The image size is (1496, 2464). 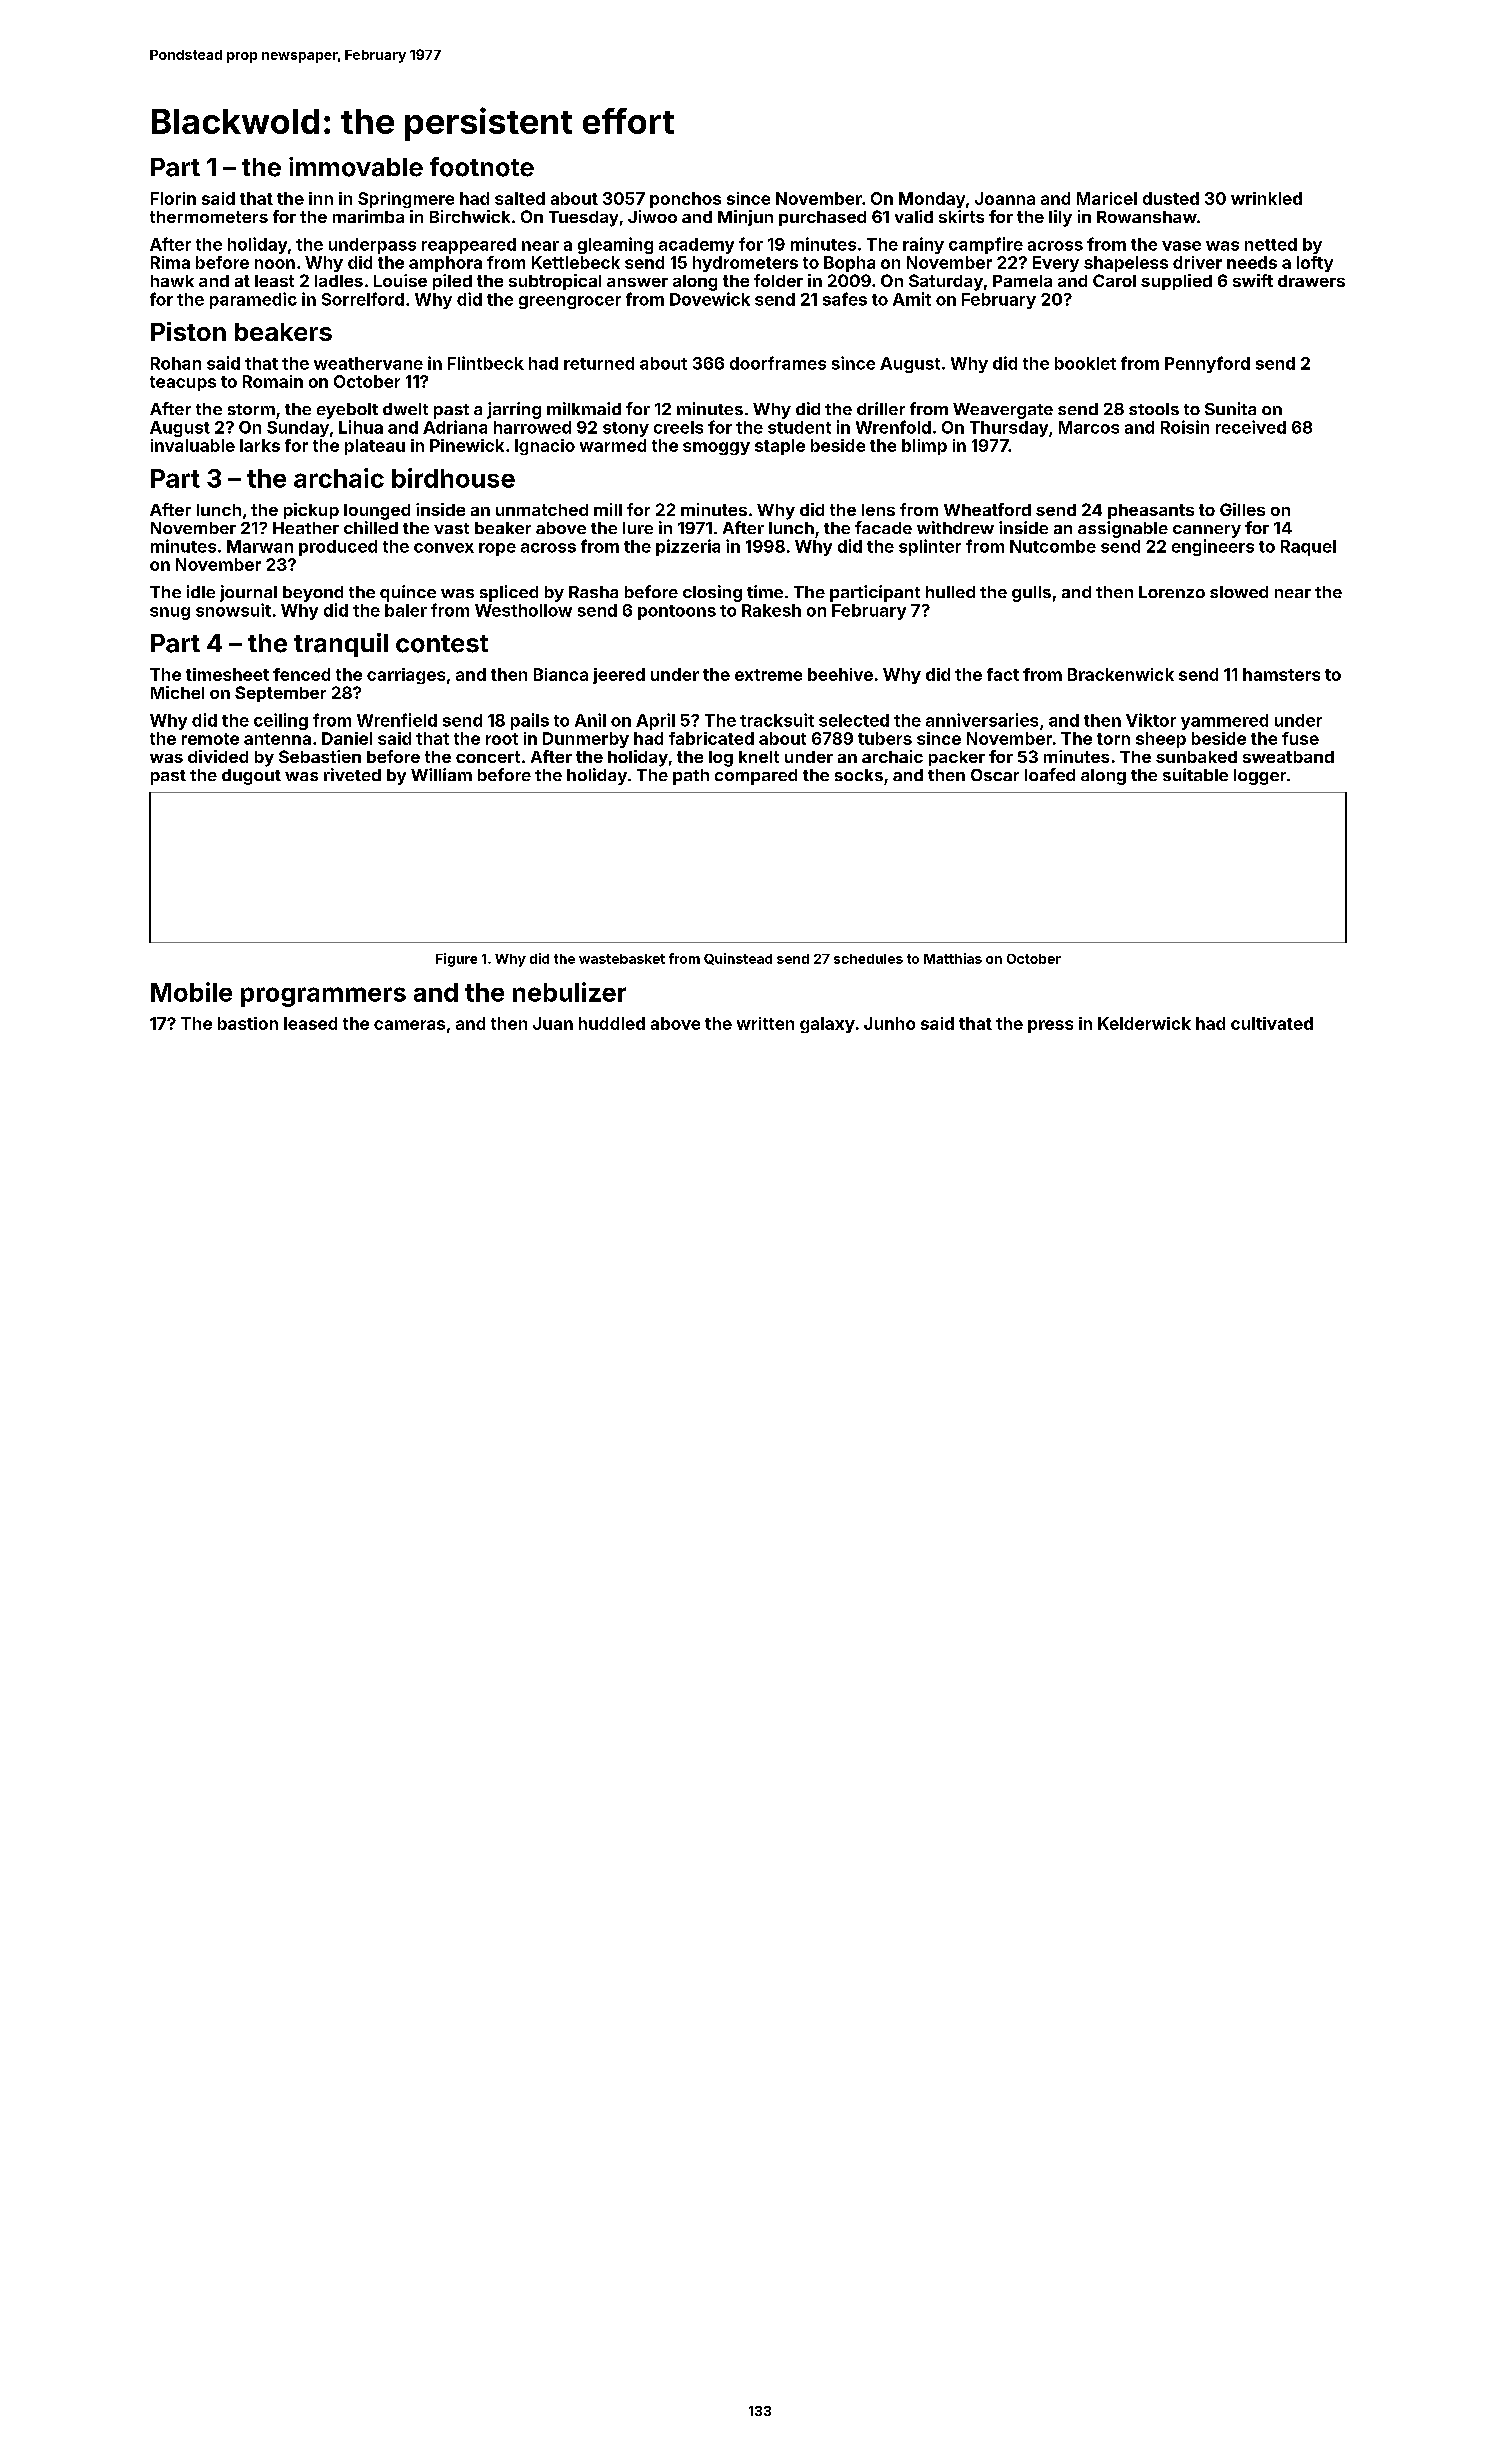 What do you see at coordinates (778, 363) in the image?
I see `doorframes` at bounding box center [778, 363].
